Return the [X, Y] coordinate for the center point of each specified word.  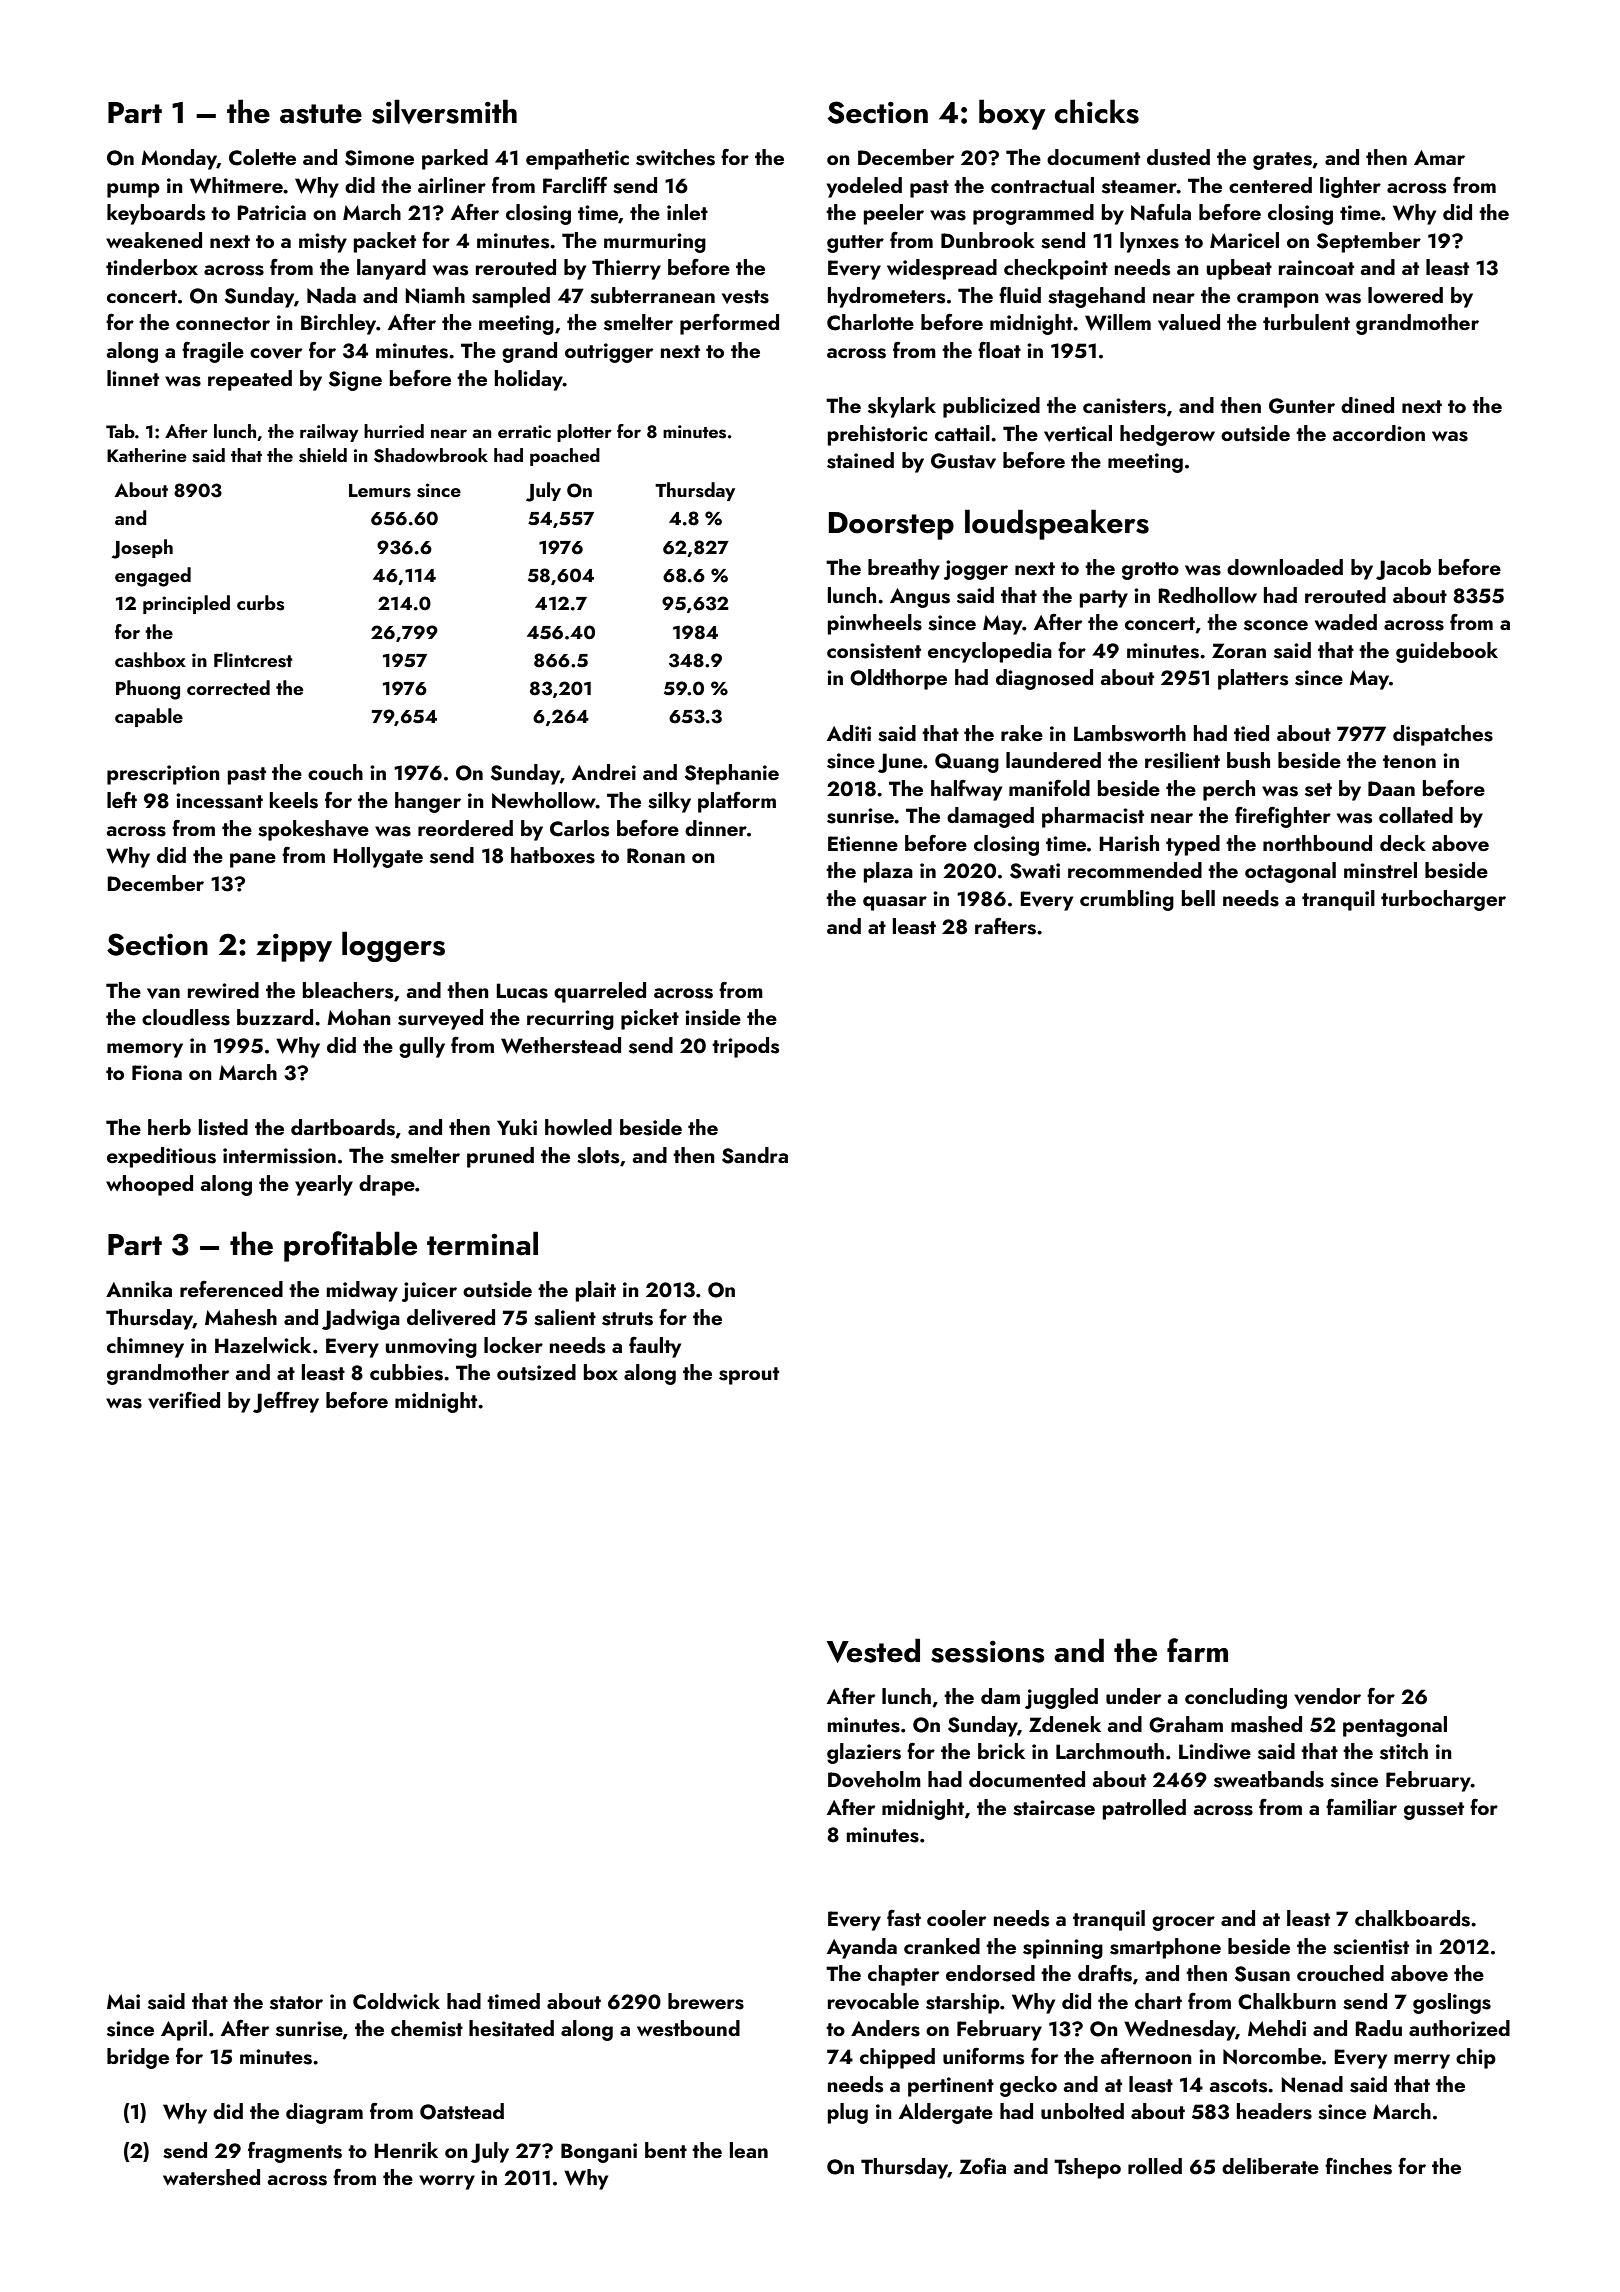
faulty [655, 1347]
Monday [179, 159]
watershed [211, 2177]
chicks [1097, 111]
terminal [482, 1243]
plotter [584, 433]
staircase [1054, 1808]
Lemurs [380, 491]
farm [1197, 1650]
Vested [873, 1650]
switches [675, 157]
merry [1422, 2061]
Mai [123, 2001]
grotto [1150, 571]
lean [749, 2150]
